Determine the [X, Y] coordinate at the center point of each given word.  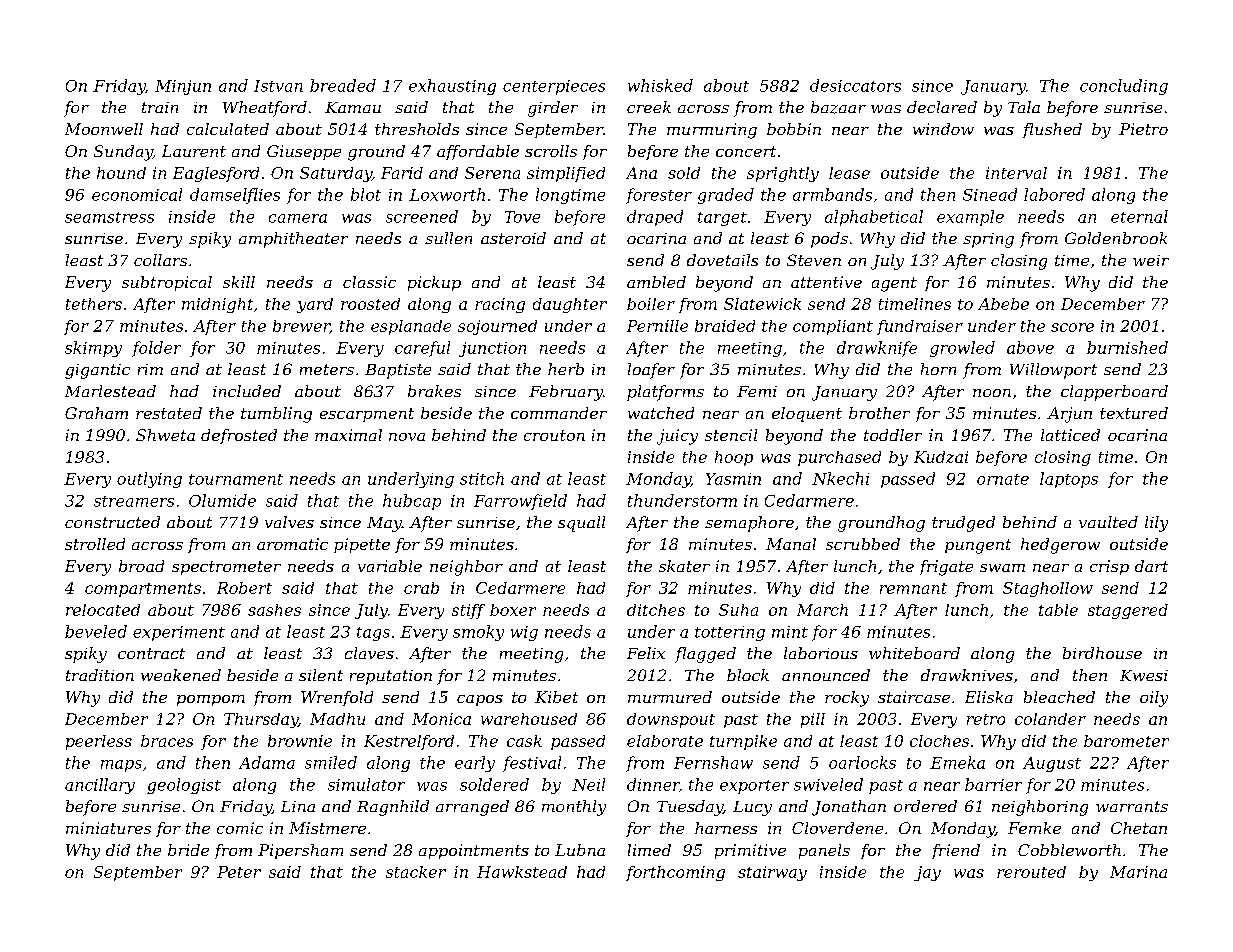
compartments [143, 590]
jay [927, 873]
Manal [791, 544]
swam [1002, 568]
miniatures [108, 828]
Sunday [123, 153]
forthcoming [675, 873]
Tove [522, 217]
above [1030, 347]
